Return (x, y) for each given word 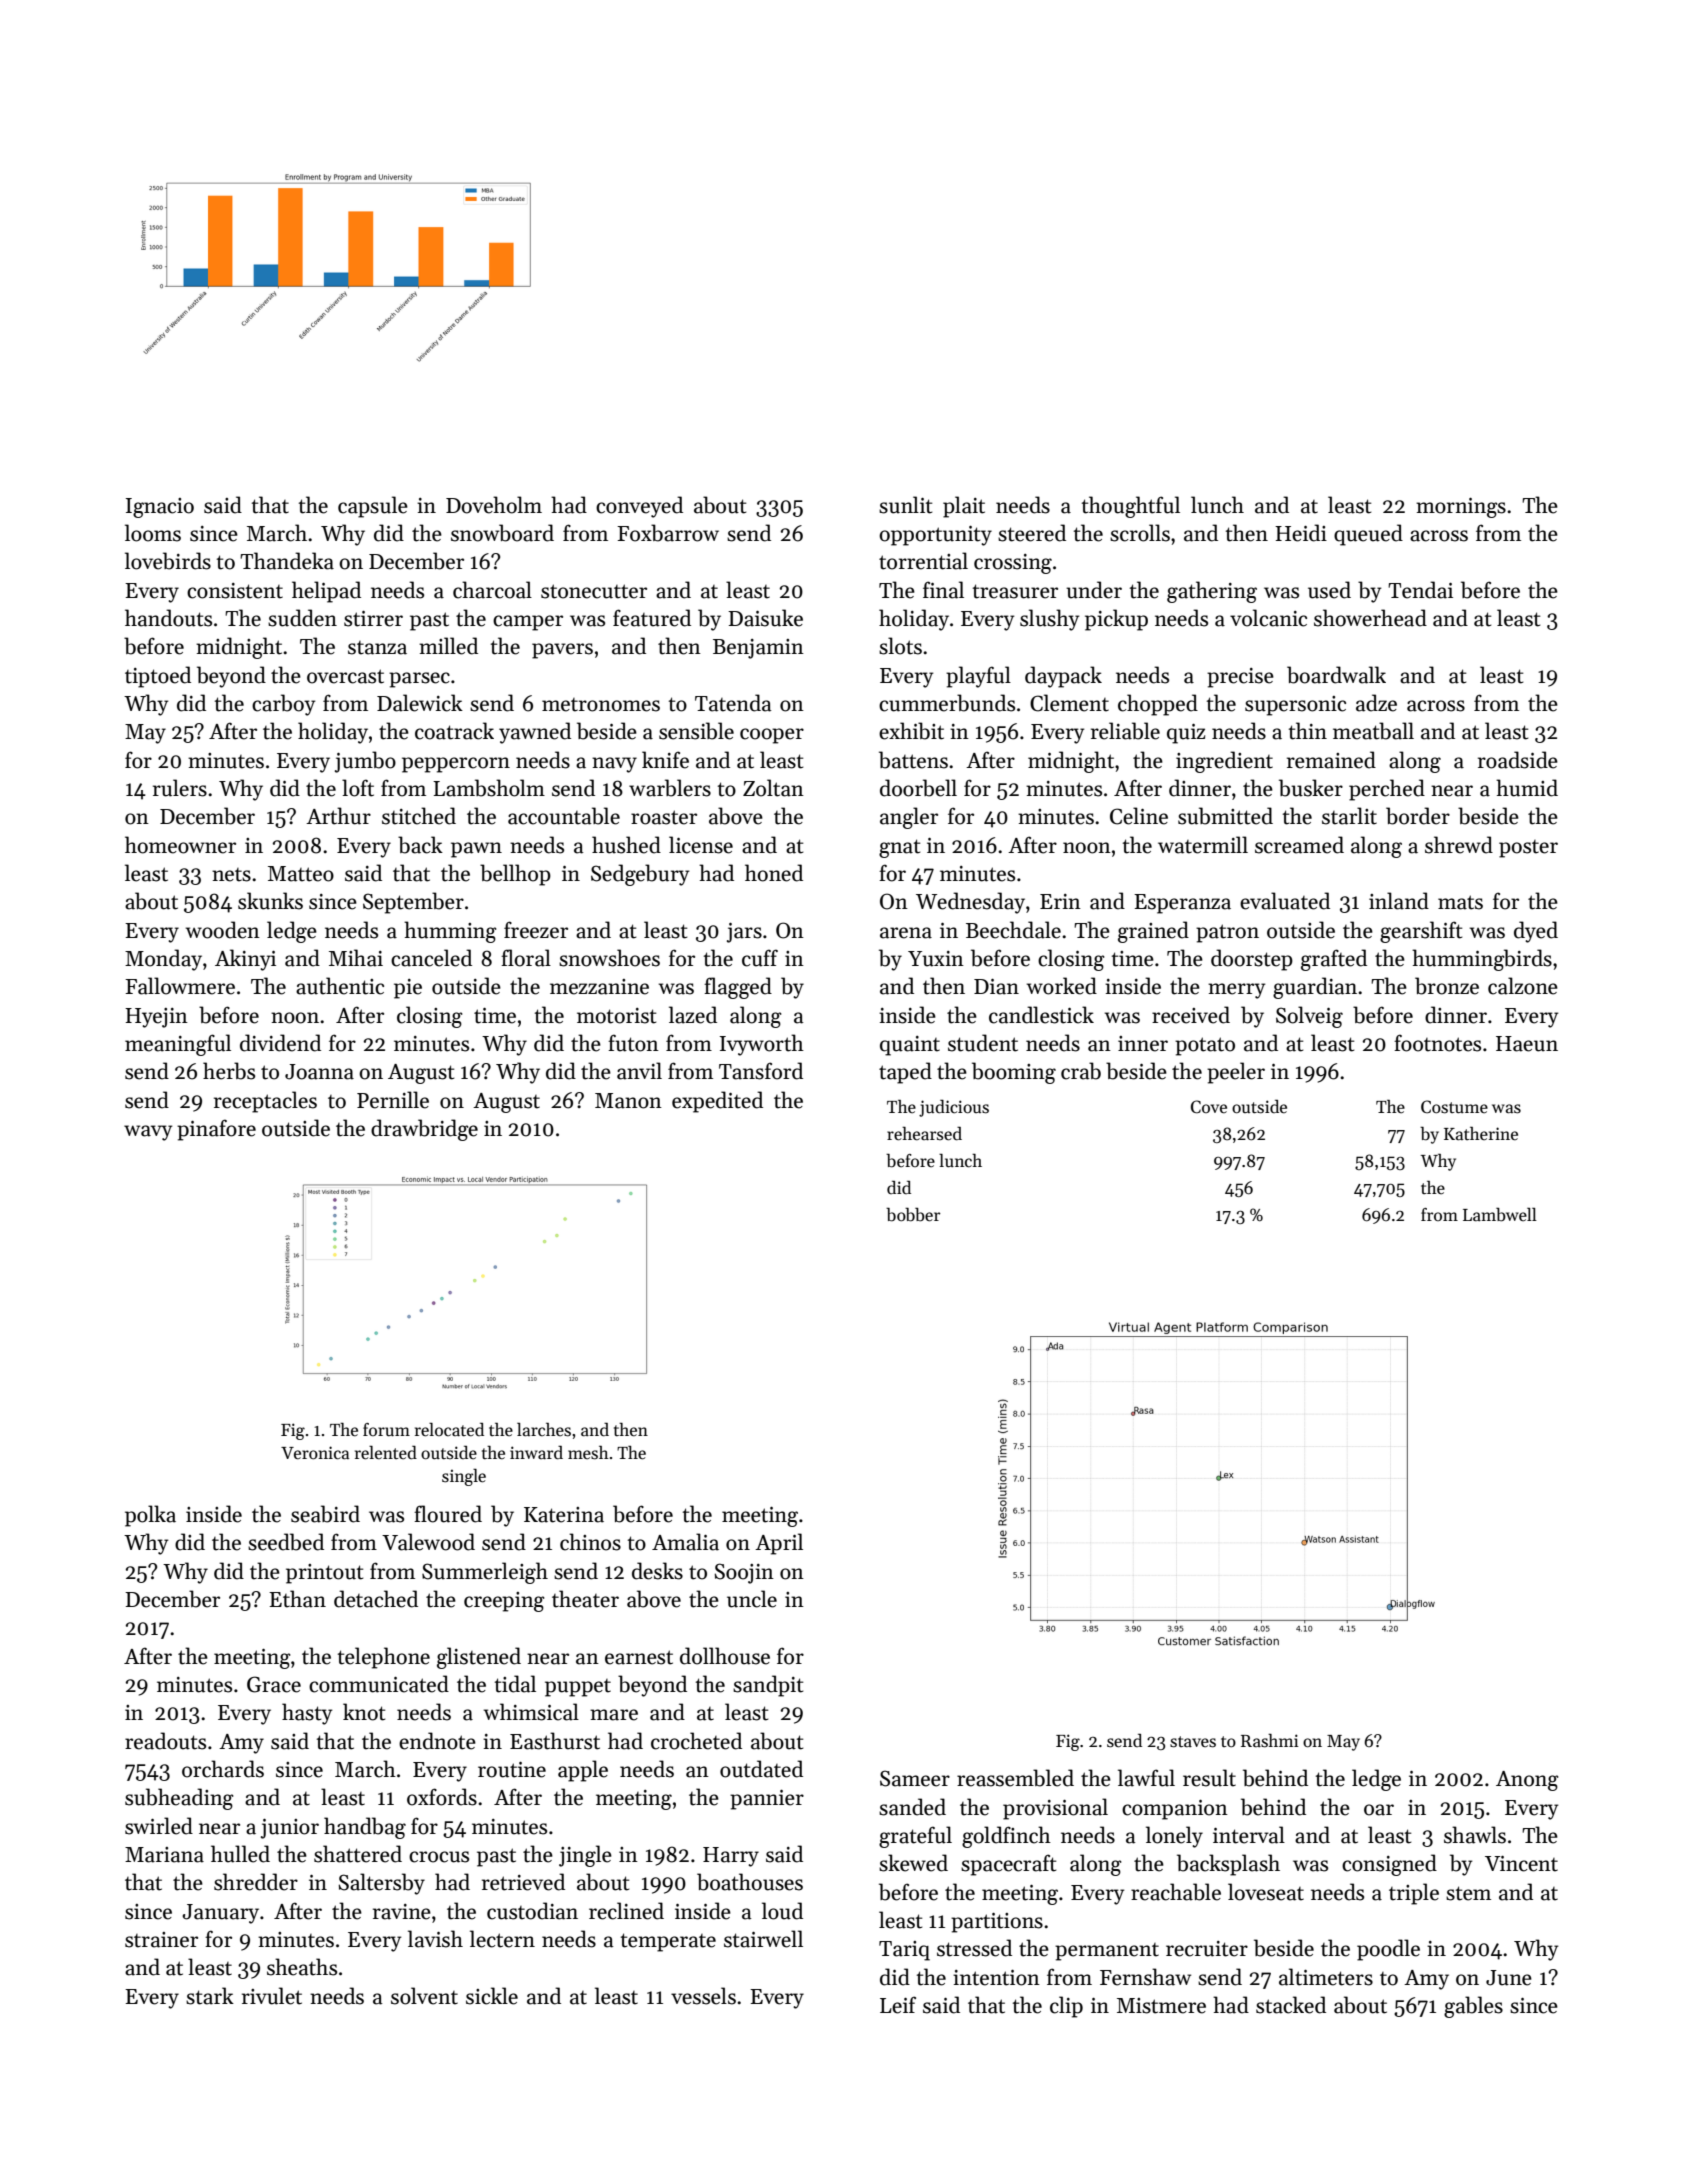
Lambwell (1500, 1214)
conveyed (639, 507)
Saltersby (381, 1884)
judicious (954, 1108)
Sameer (915, 1778)
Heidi (1301, 533)
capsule (373, 507)
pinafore (216, 1130)
